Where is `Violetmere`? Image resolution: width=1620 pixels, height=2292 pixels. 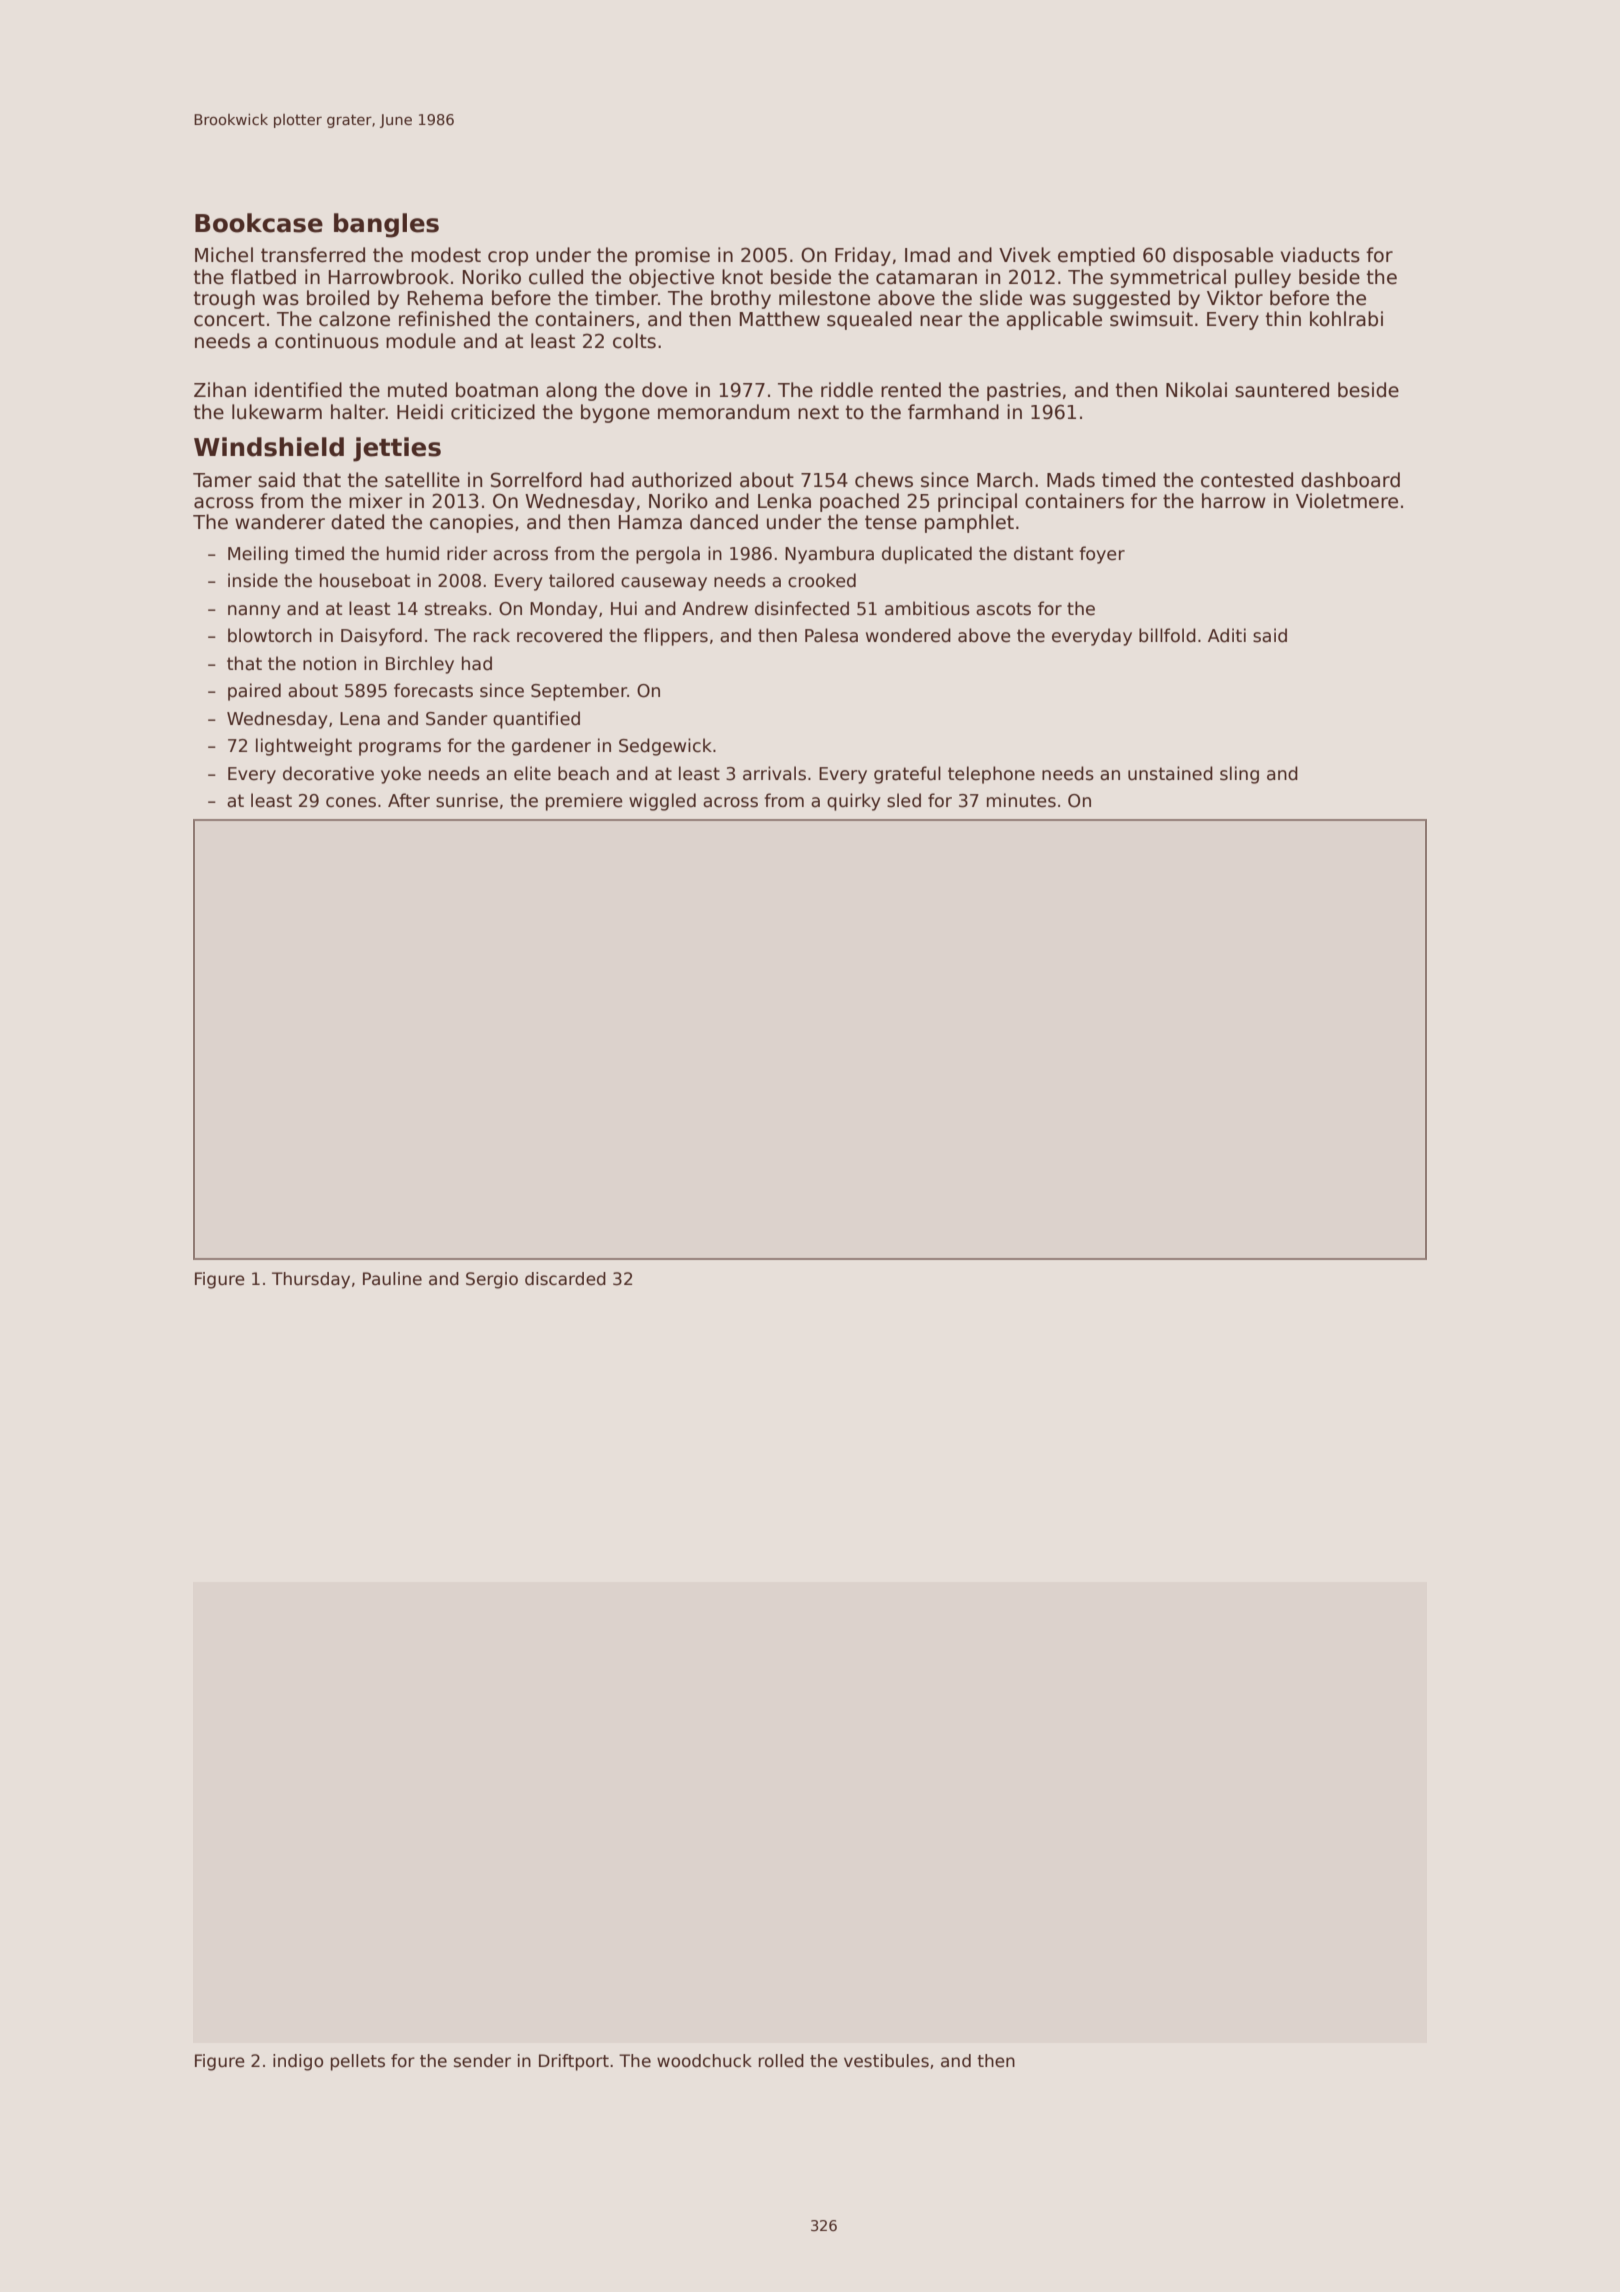
Violetmere is located at coordinates (1347, 501).
